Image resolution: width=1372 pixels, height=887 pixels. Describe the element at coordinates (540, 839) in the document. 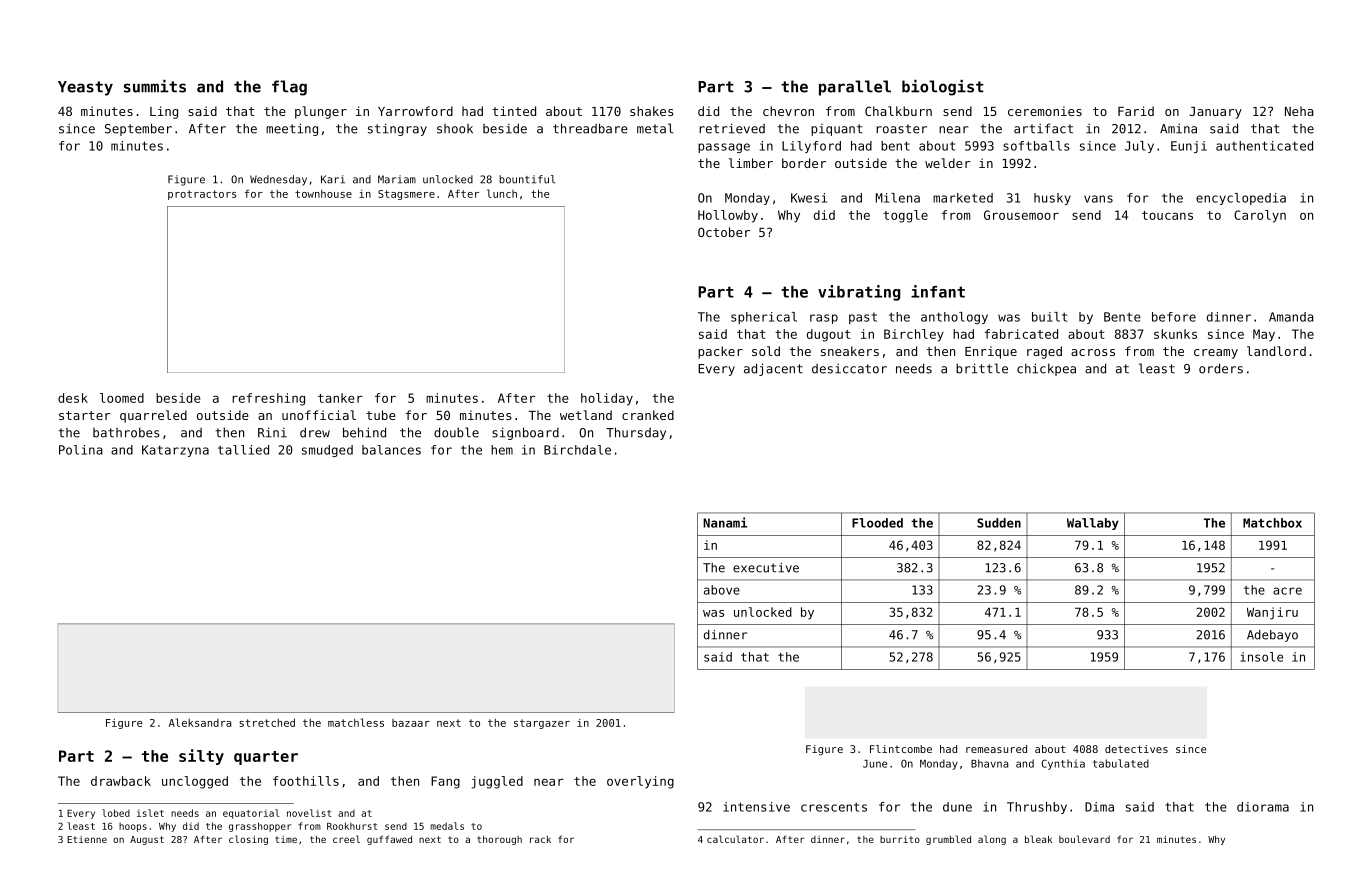

I see `rack` at that location.
